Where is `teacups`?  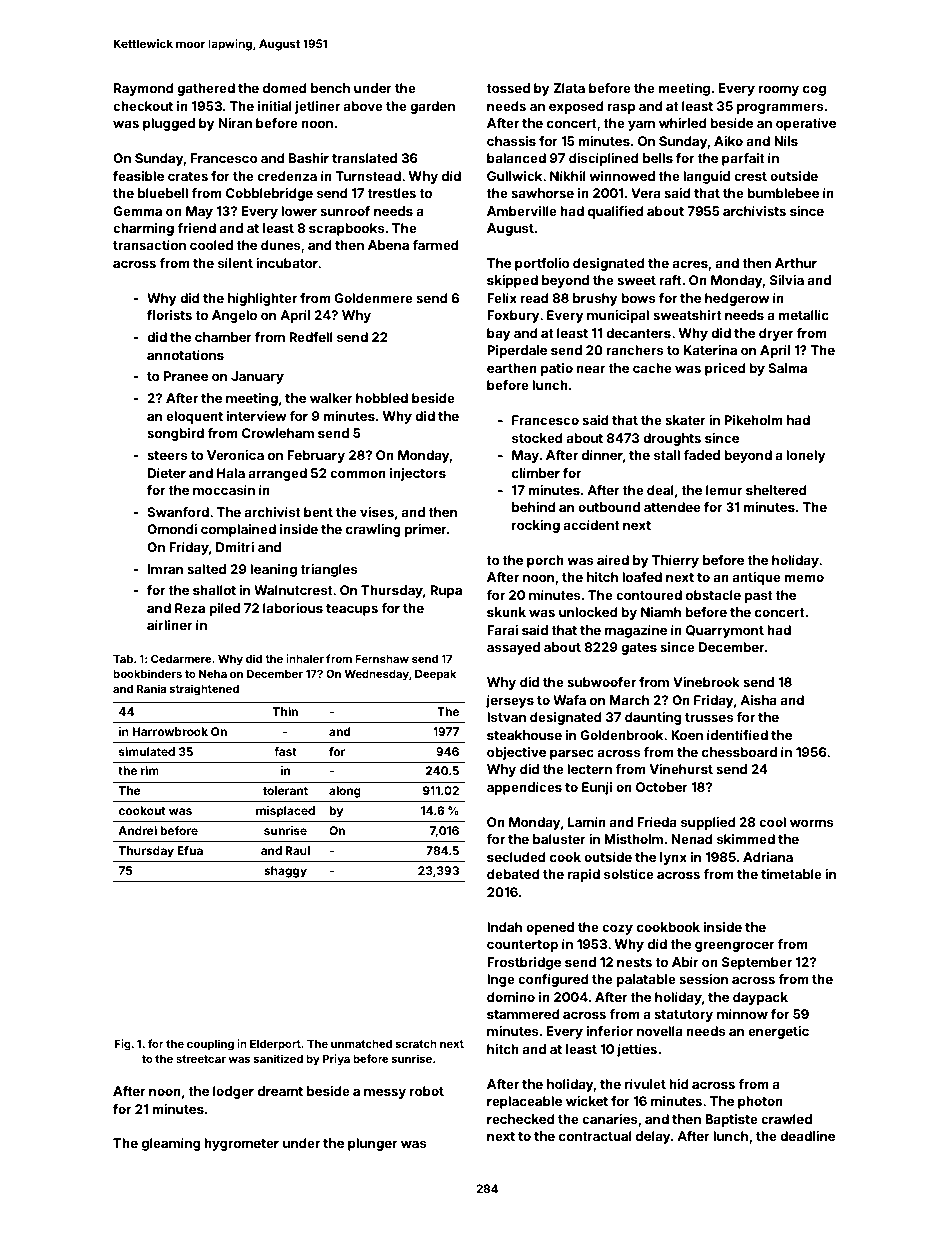
teacups is located at coordinates (352, 610).
